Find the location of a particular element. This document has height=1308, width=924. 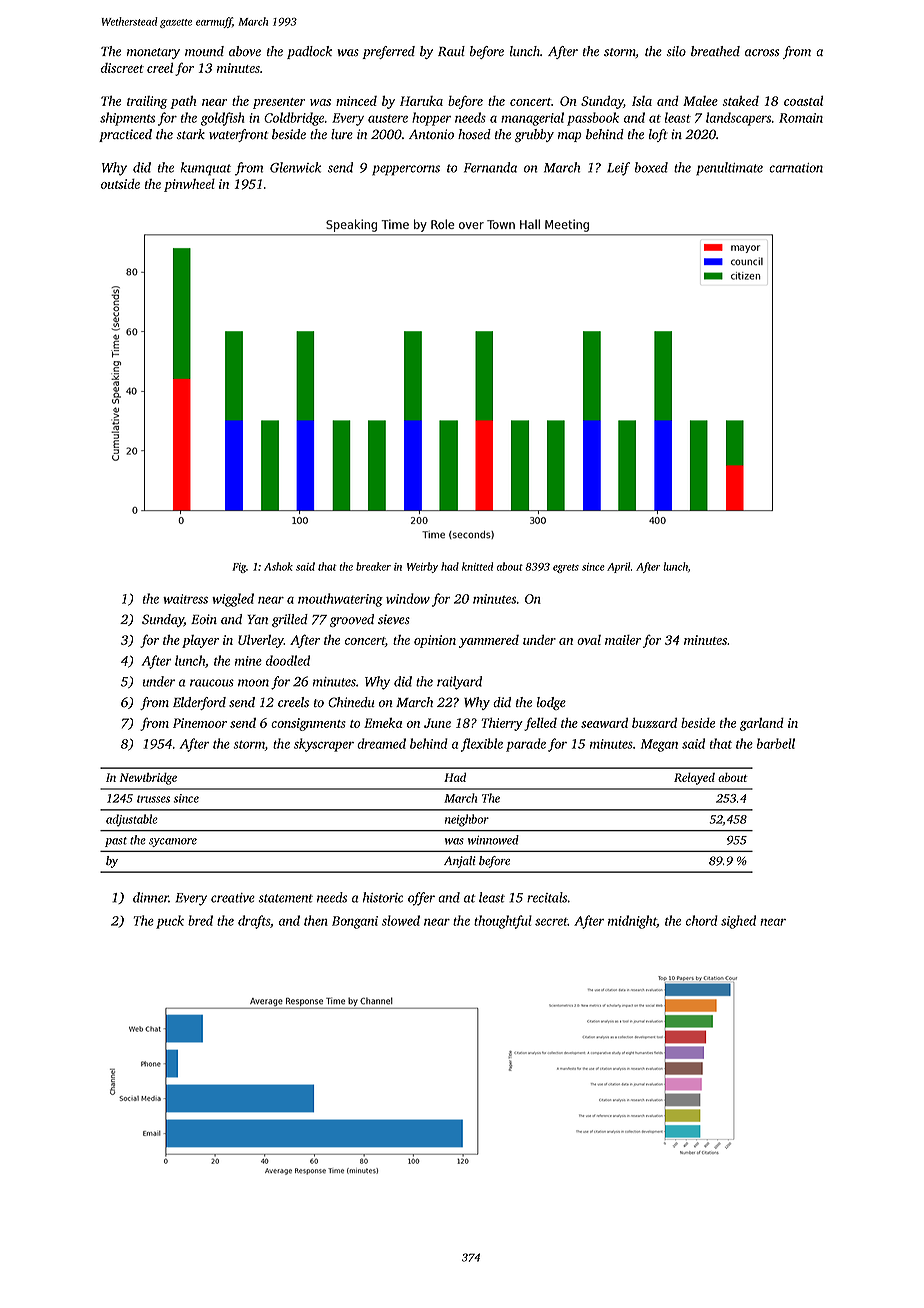

drafts is located at coordinates (254, 922).
